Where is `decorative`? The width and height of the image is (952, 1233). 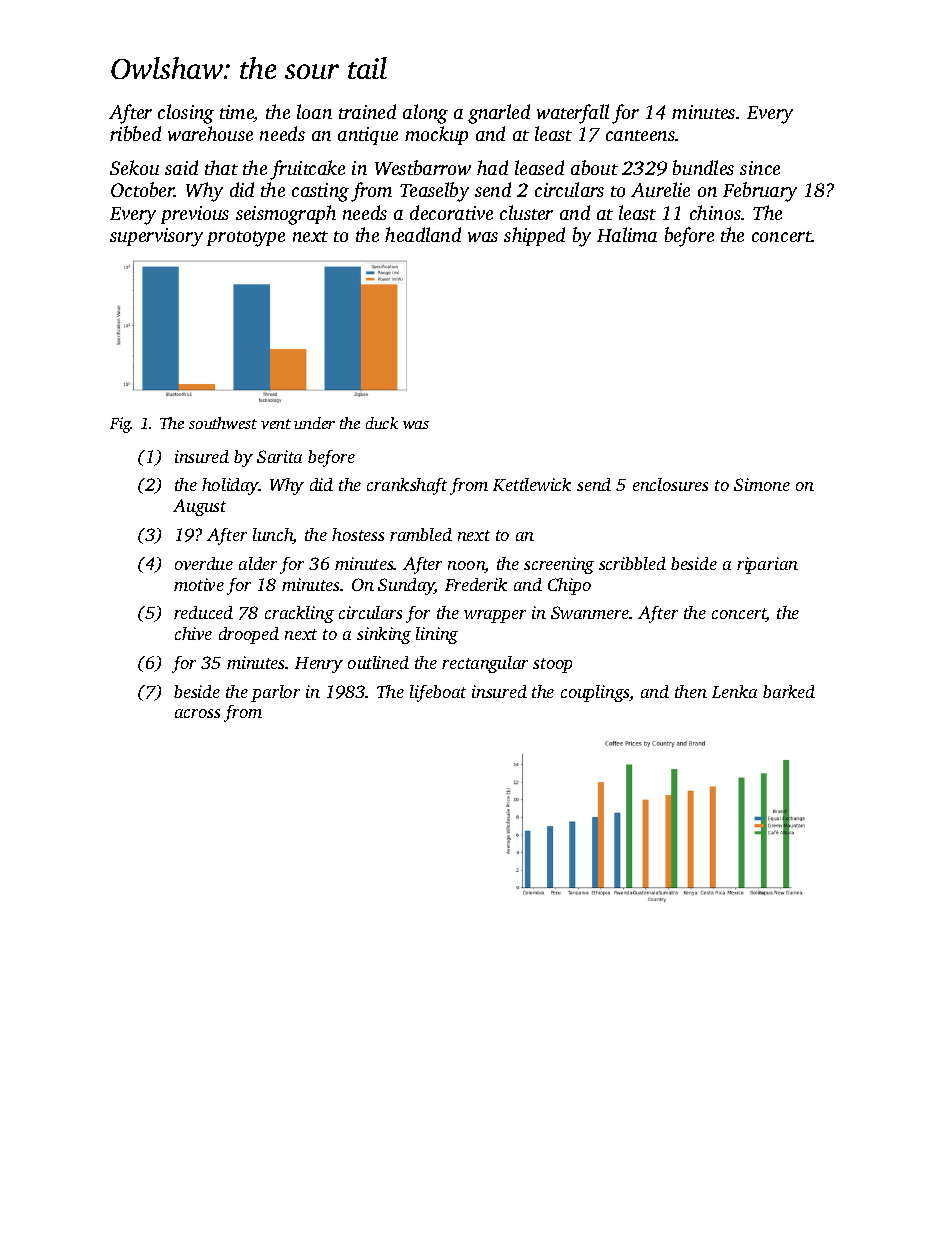
decorative is located at coordinates (451, 212).
